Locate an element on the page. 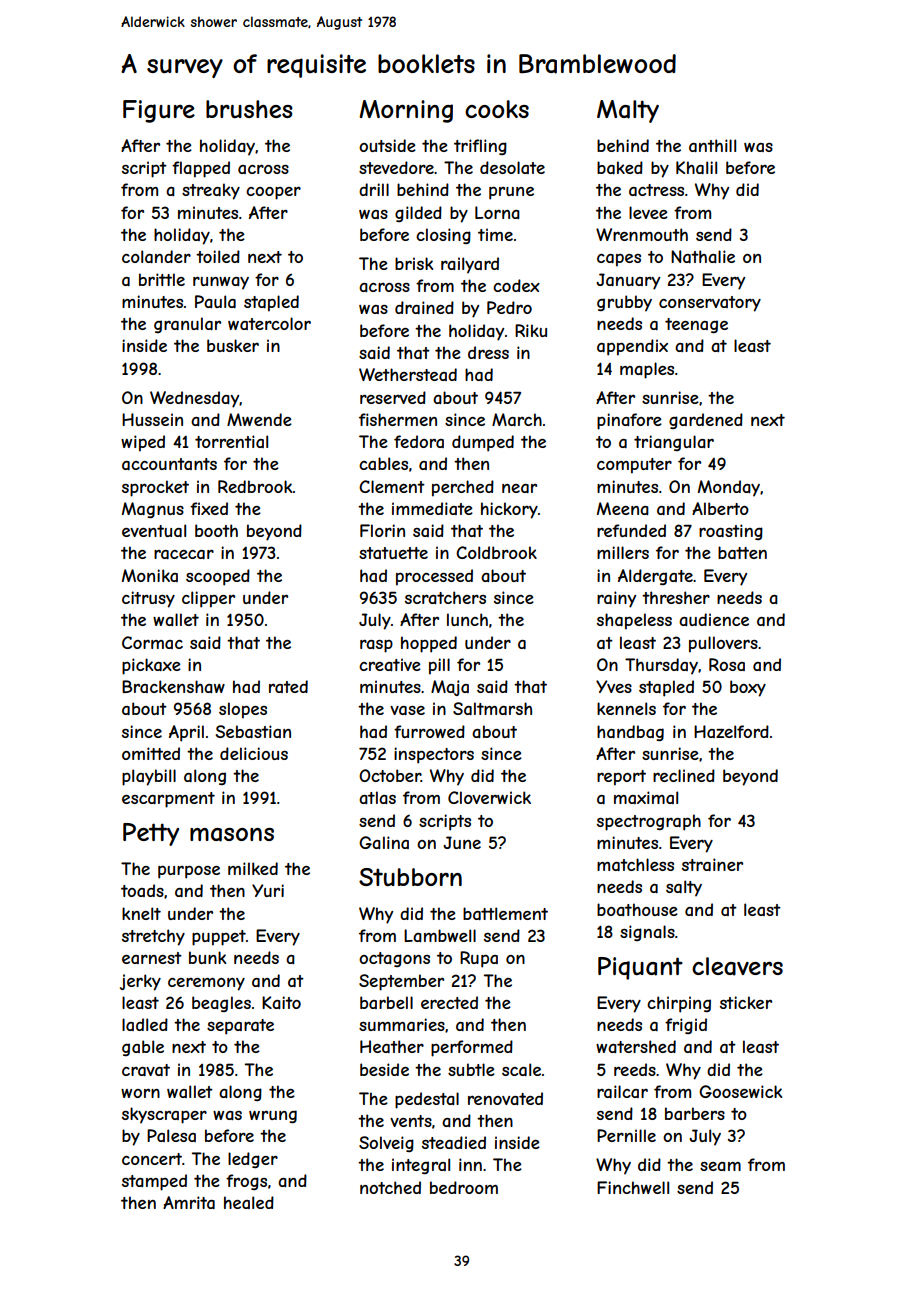  Alberto is located at coordinates (720, 508).
